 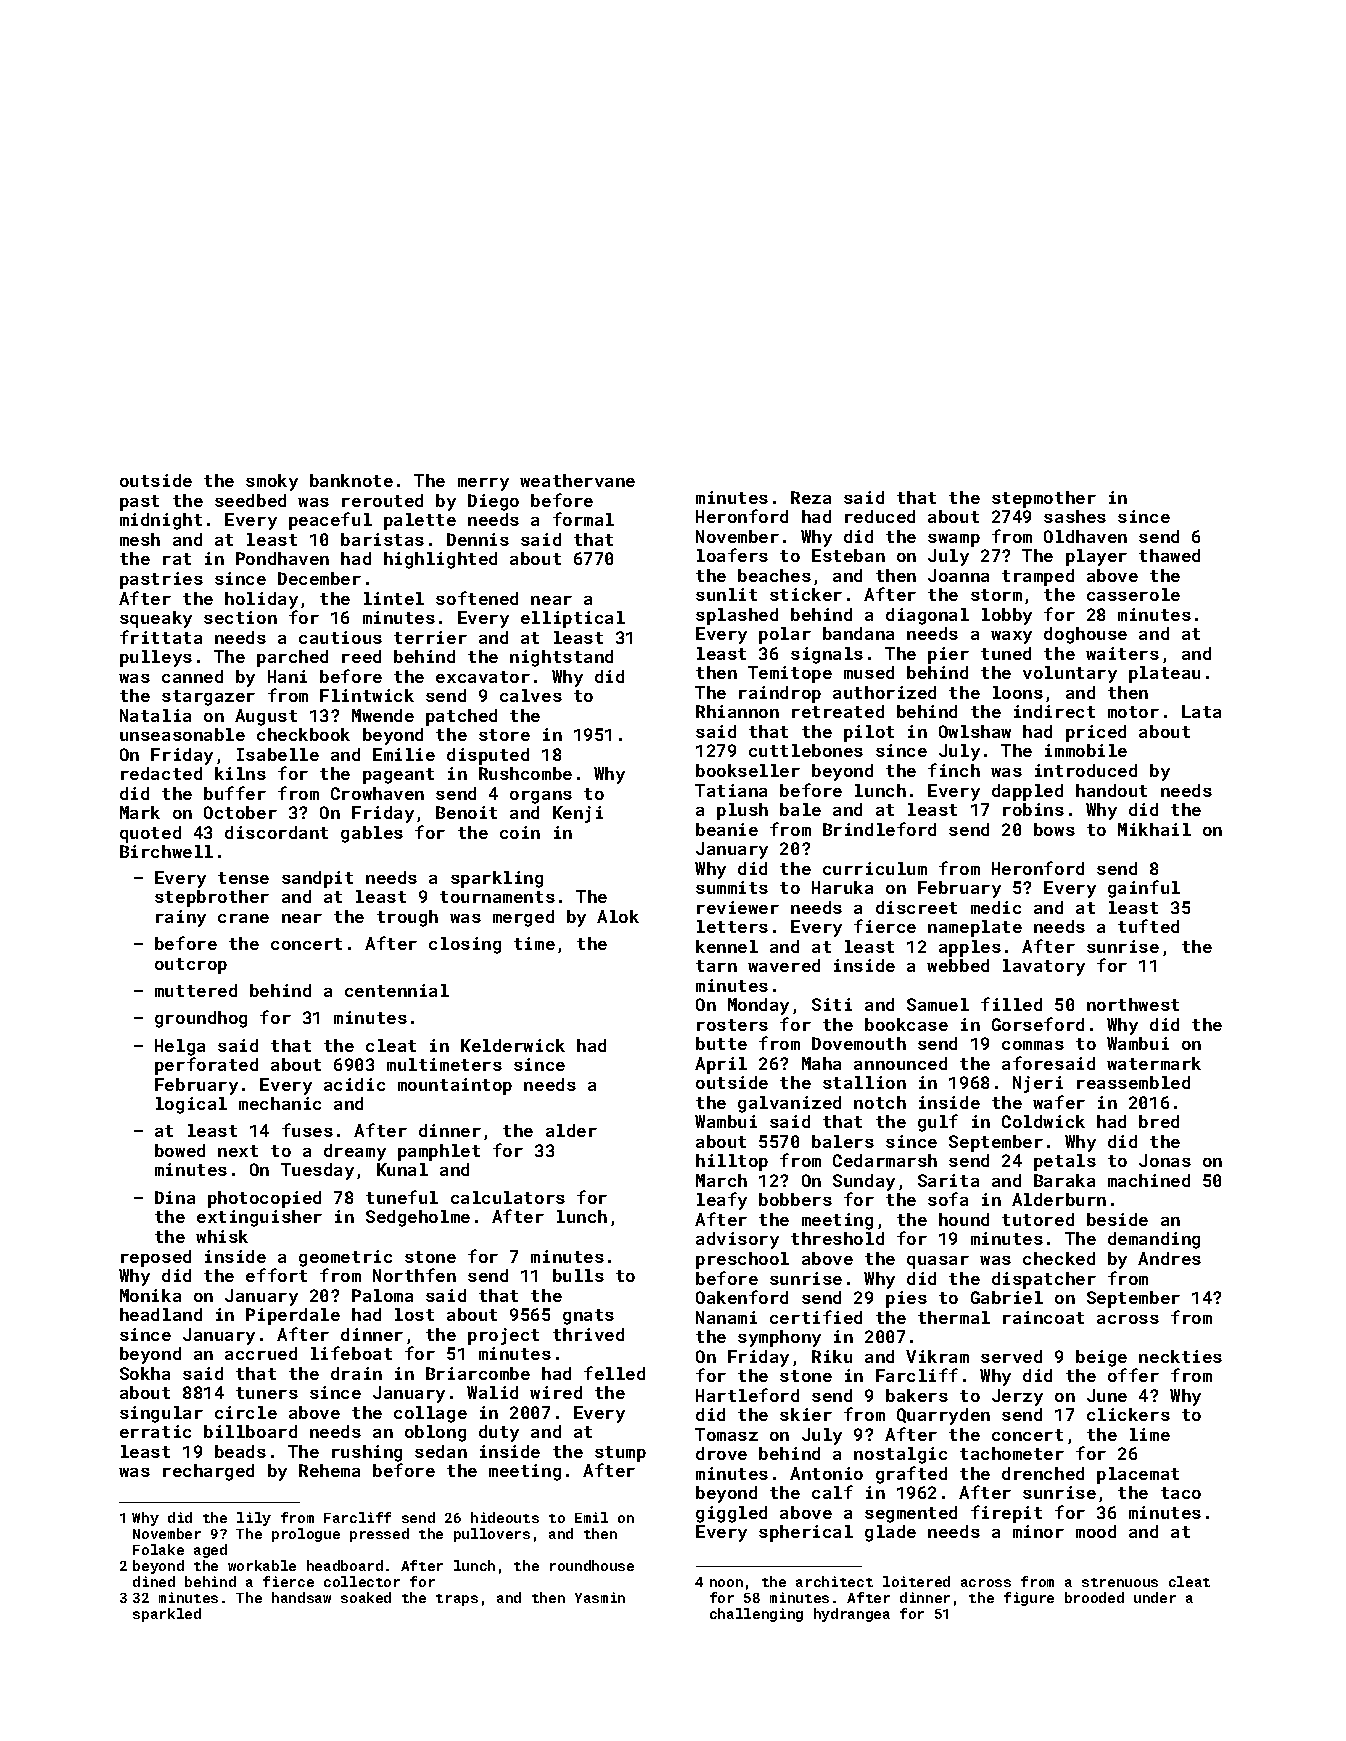 What do you see at coordinates (301, 1597) in the screenshot?
I see `handsaw` at bounding box center [301, 1597].
